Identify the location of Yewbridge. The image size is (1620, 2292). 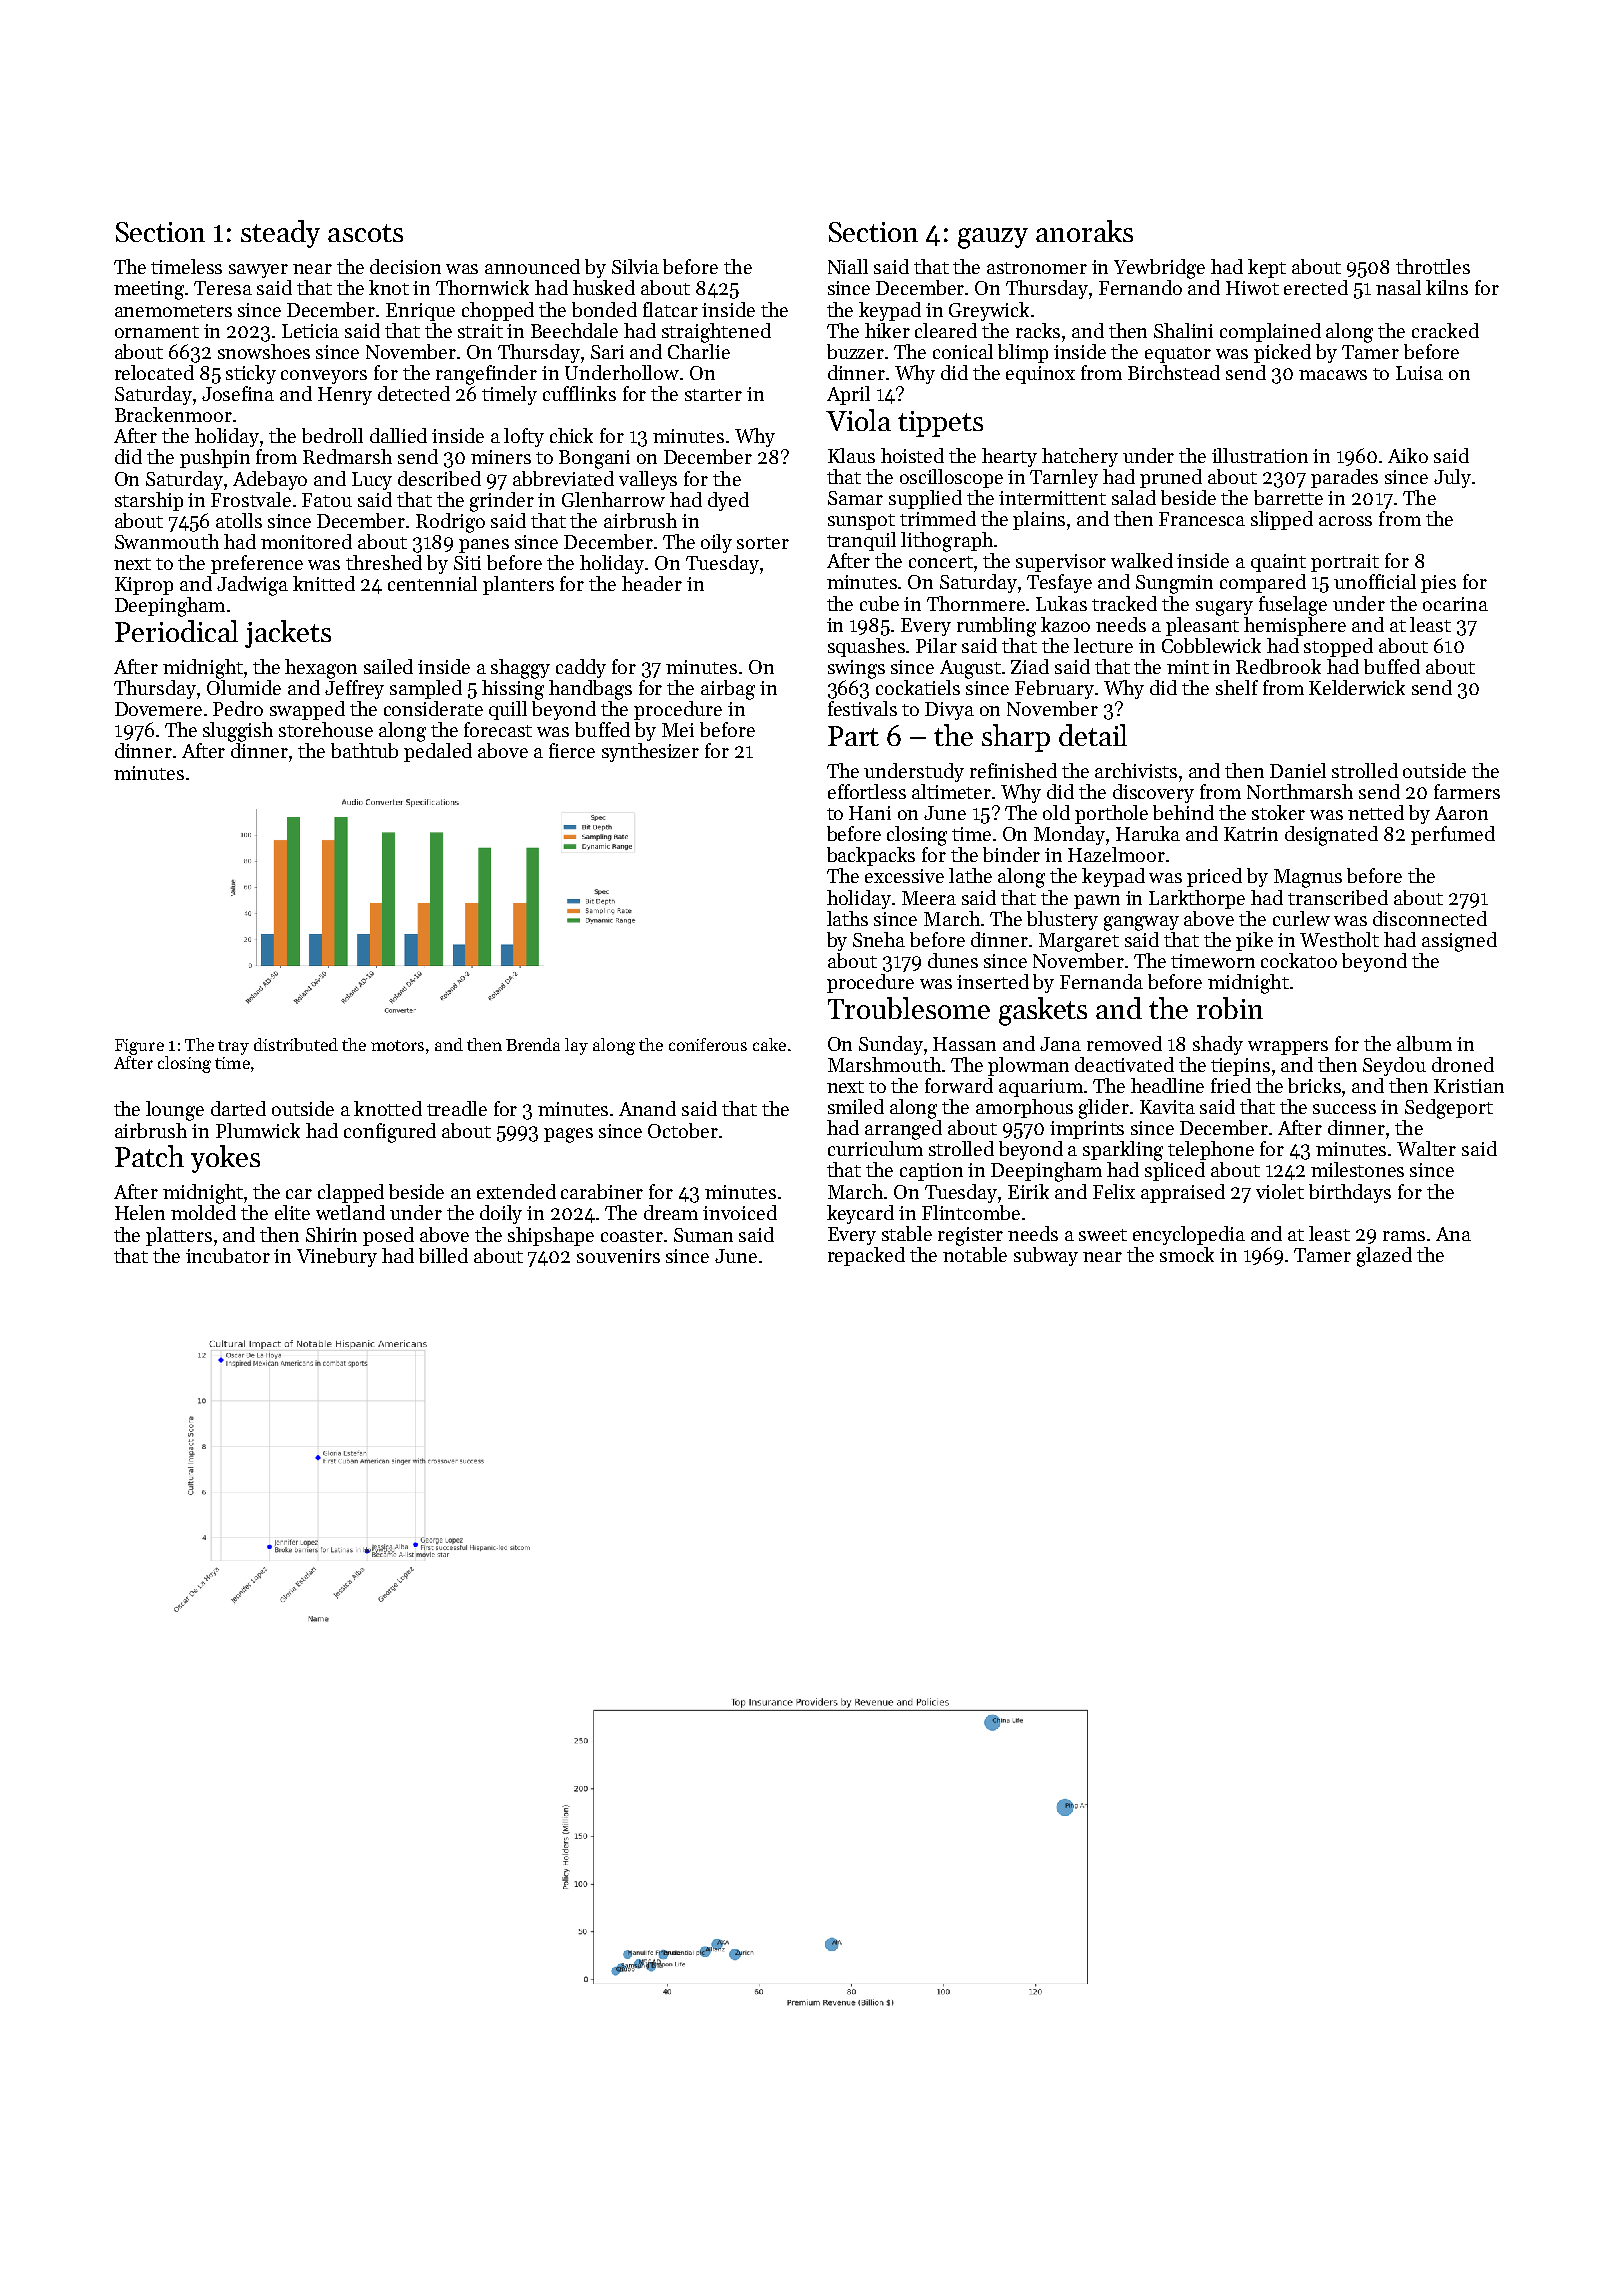
(1159, 269).
